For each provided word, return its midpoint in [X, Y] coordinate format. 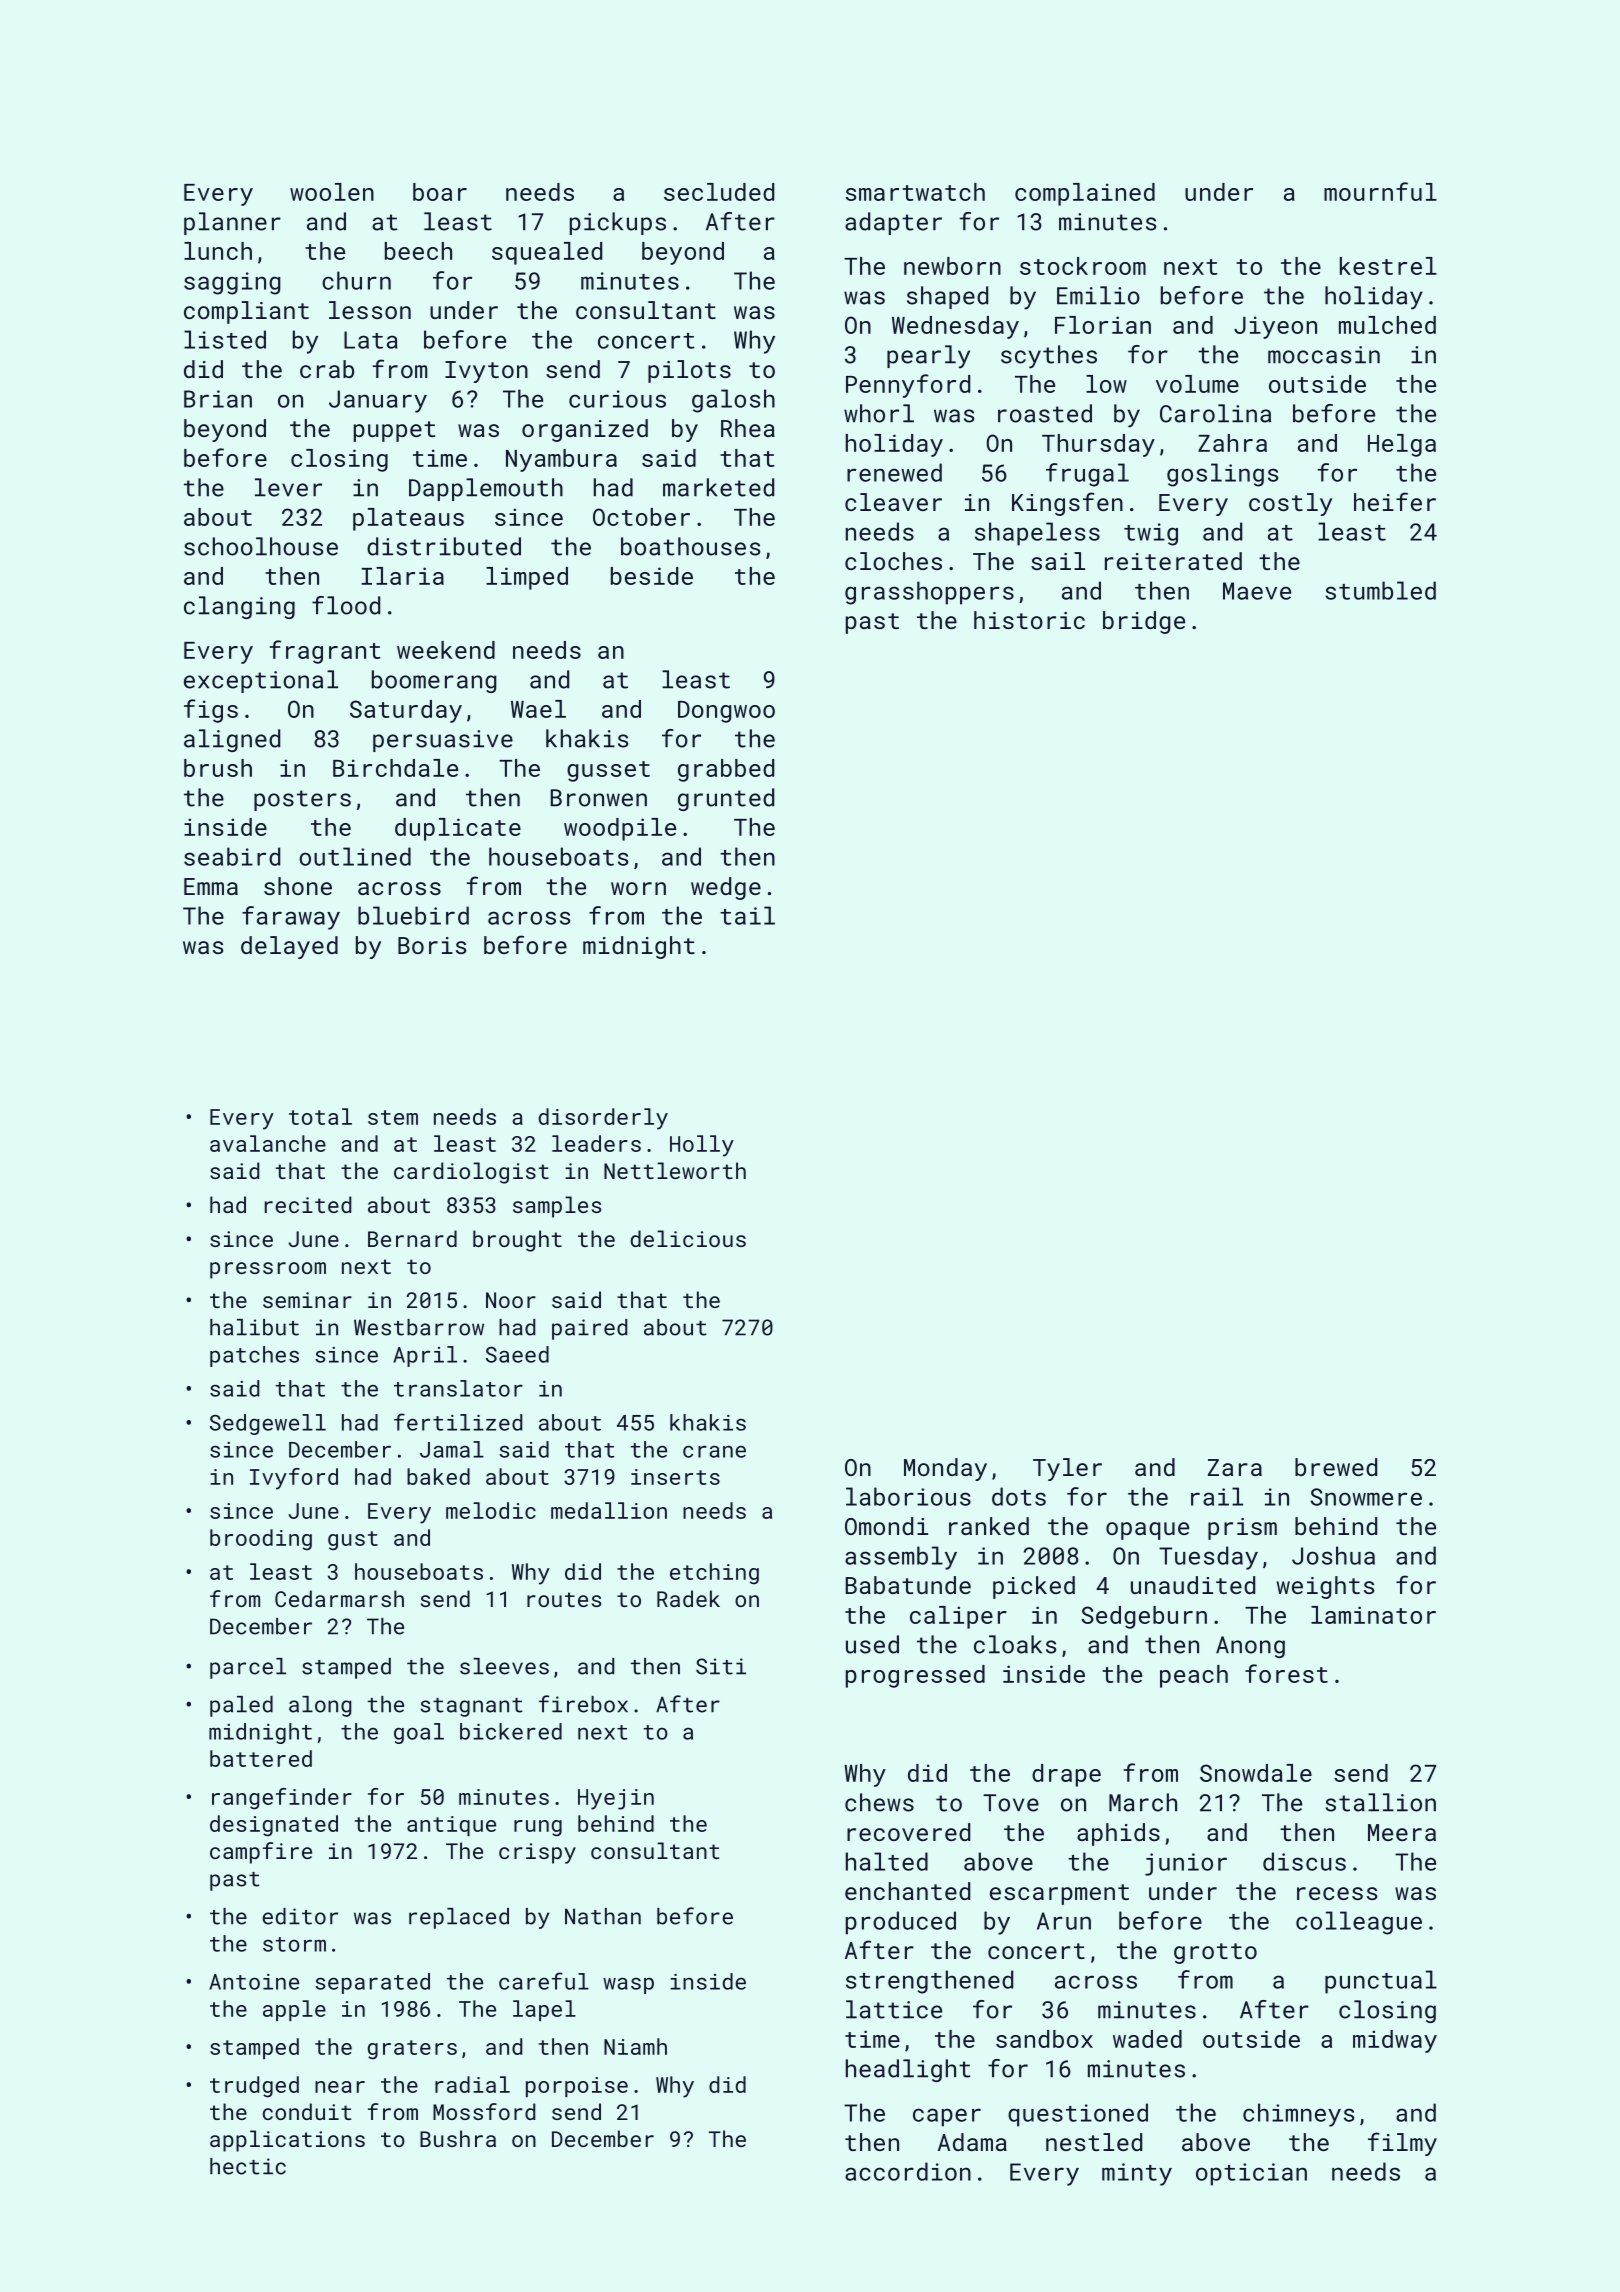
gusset [608, 771]
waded [1147, 2039]
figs [211, 711]
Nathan [603, 1916]
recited [308, 1204]
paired [589, 1329]
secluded [719, 192]
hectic [248, 2166]
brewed [1336, 1467]
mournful [1380, 191]
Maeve [1257, 591]
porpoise [577, 2087]
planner [232, 223]
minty [1137, 2174]
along [320, 1706]
